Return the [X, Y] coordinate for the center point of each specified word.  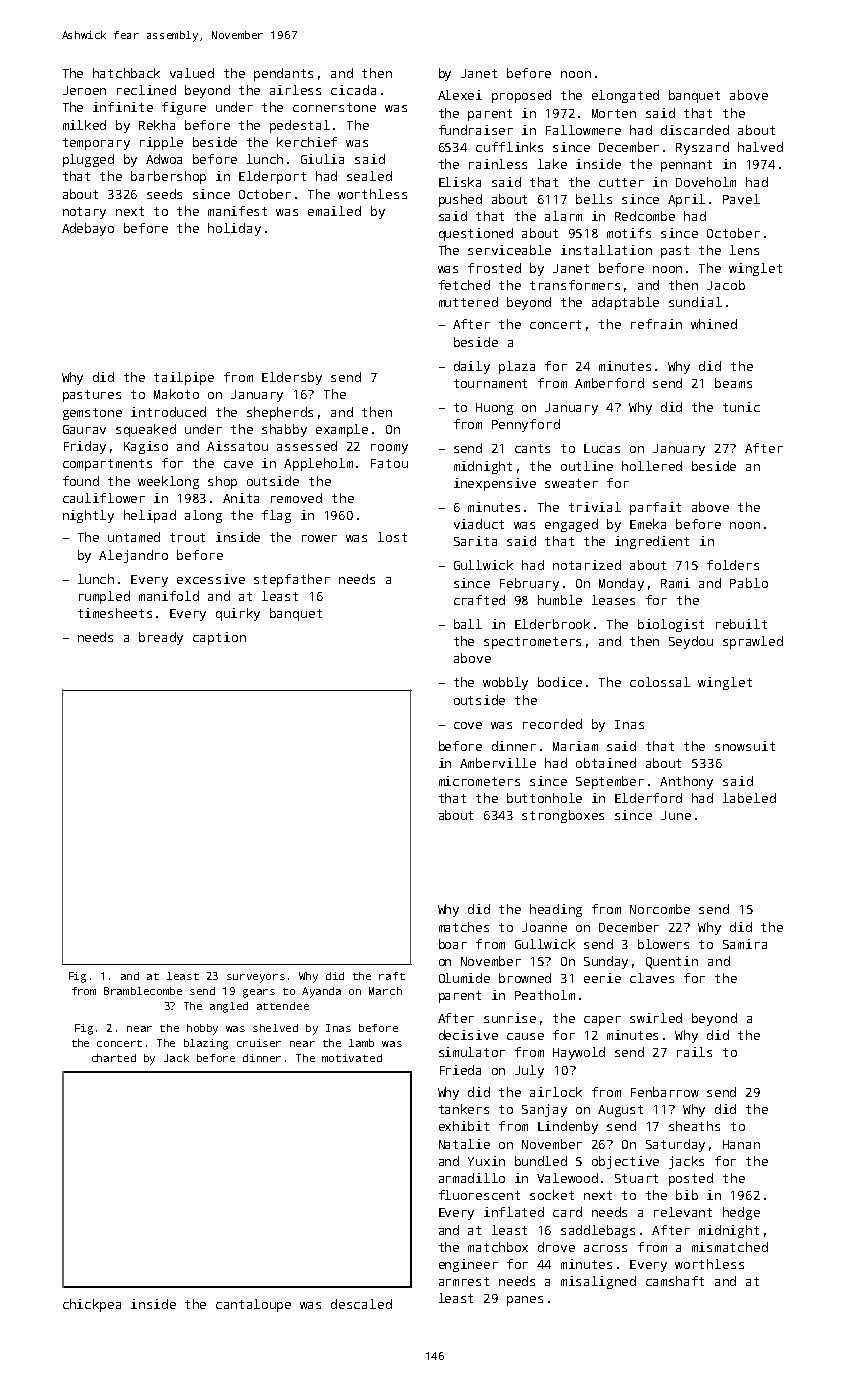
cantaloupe [253, 1305]
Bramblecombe [143, 991]
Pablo [749, 583]
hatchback [126, 73]
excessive [211, 579]
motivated [352, 1058]
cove [468, 725]
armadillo [472, 1178]
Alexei [460, 95]
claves [652, 978]
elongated [625, 96]
